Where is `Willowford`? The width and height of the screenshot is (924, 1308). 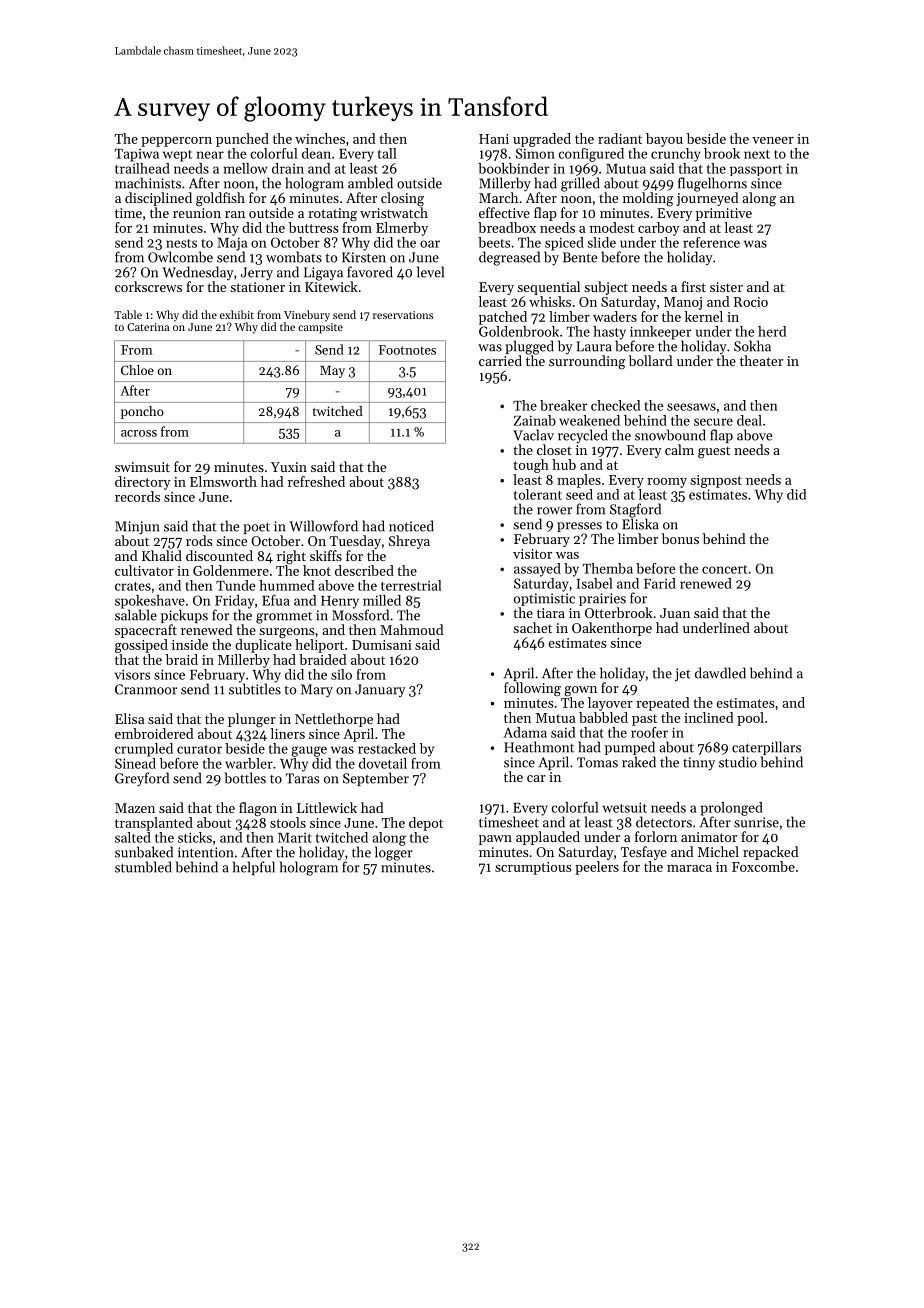 Willowford is located at coordinates (323, 526).
